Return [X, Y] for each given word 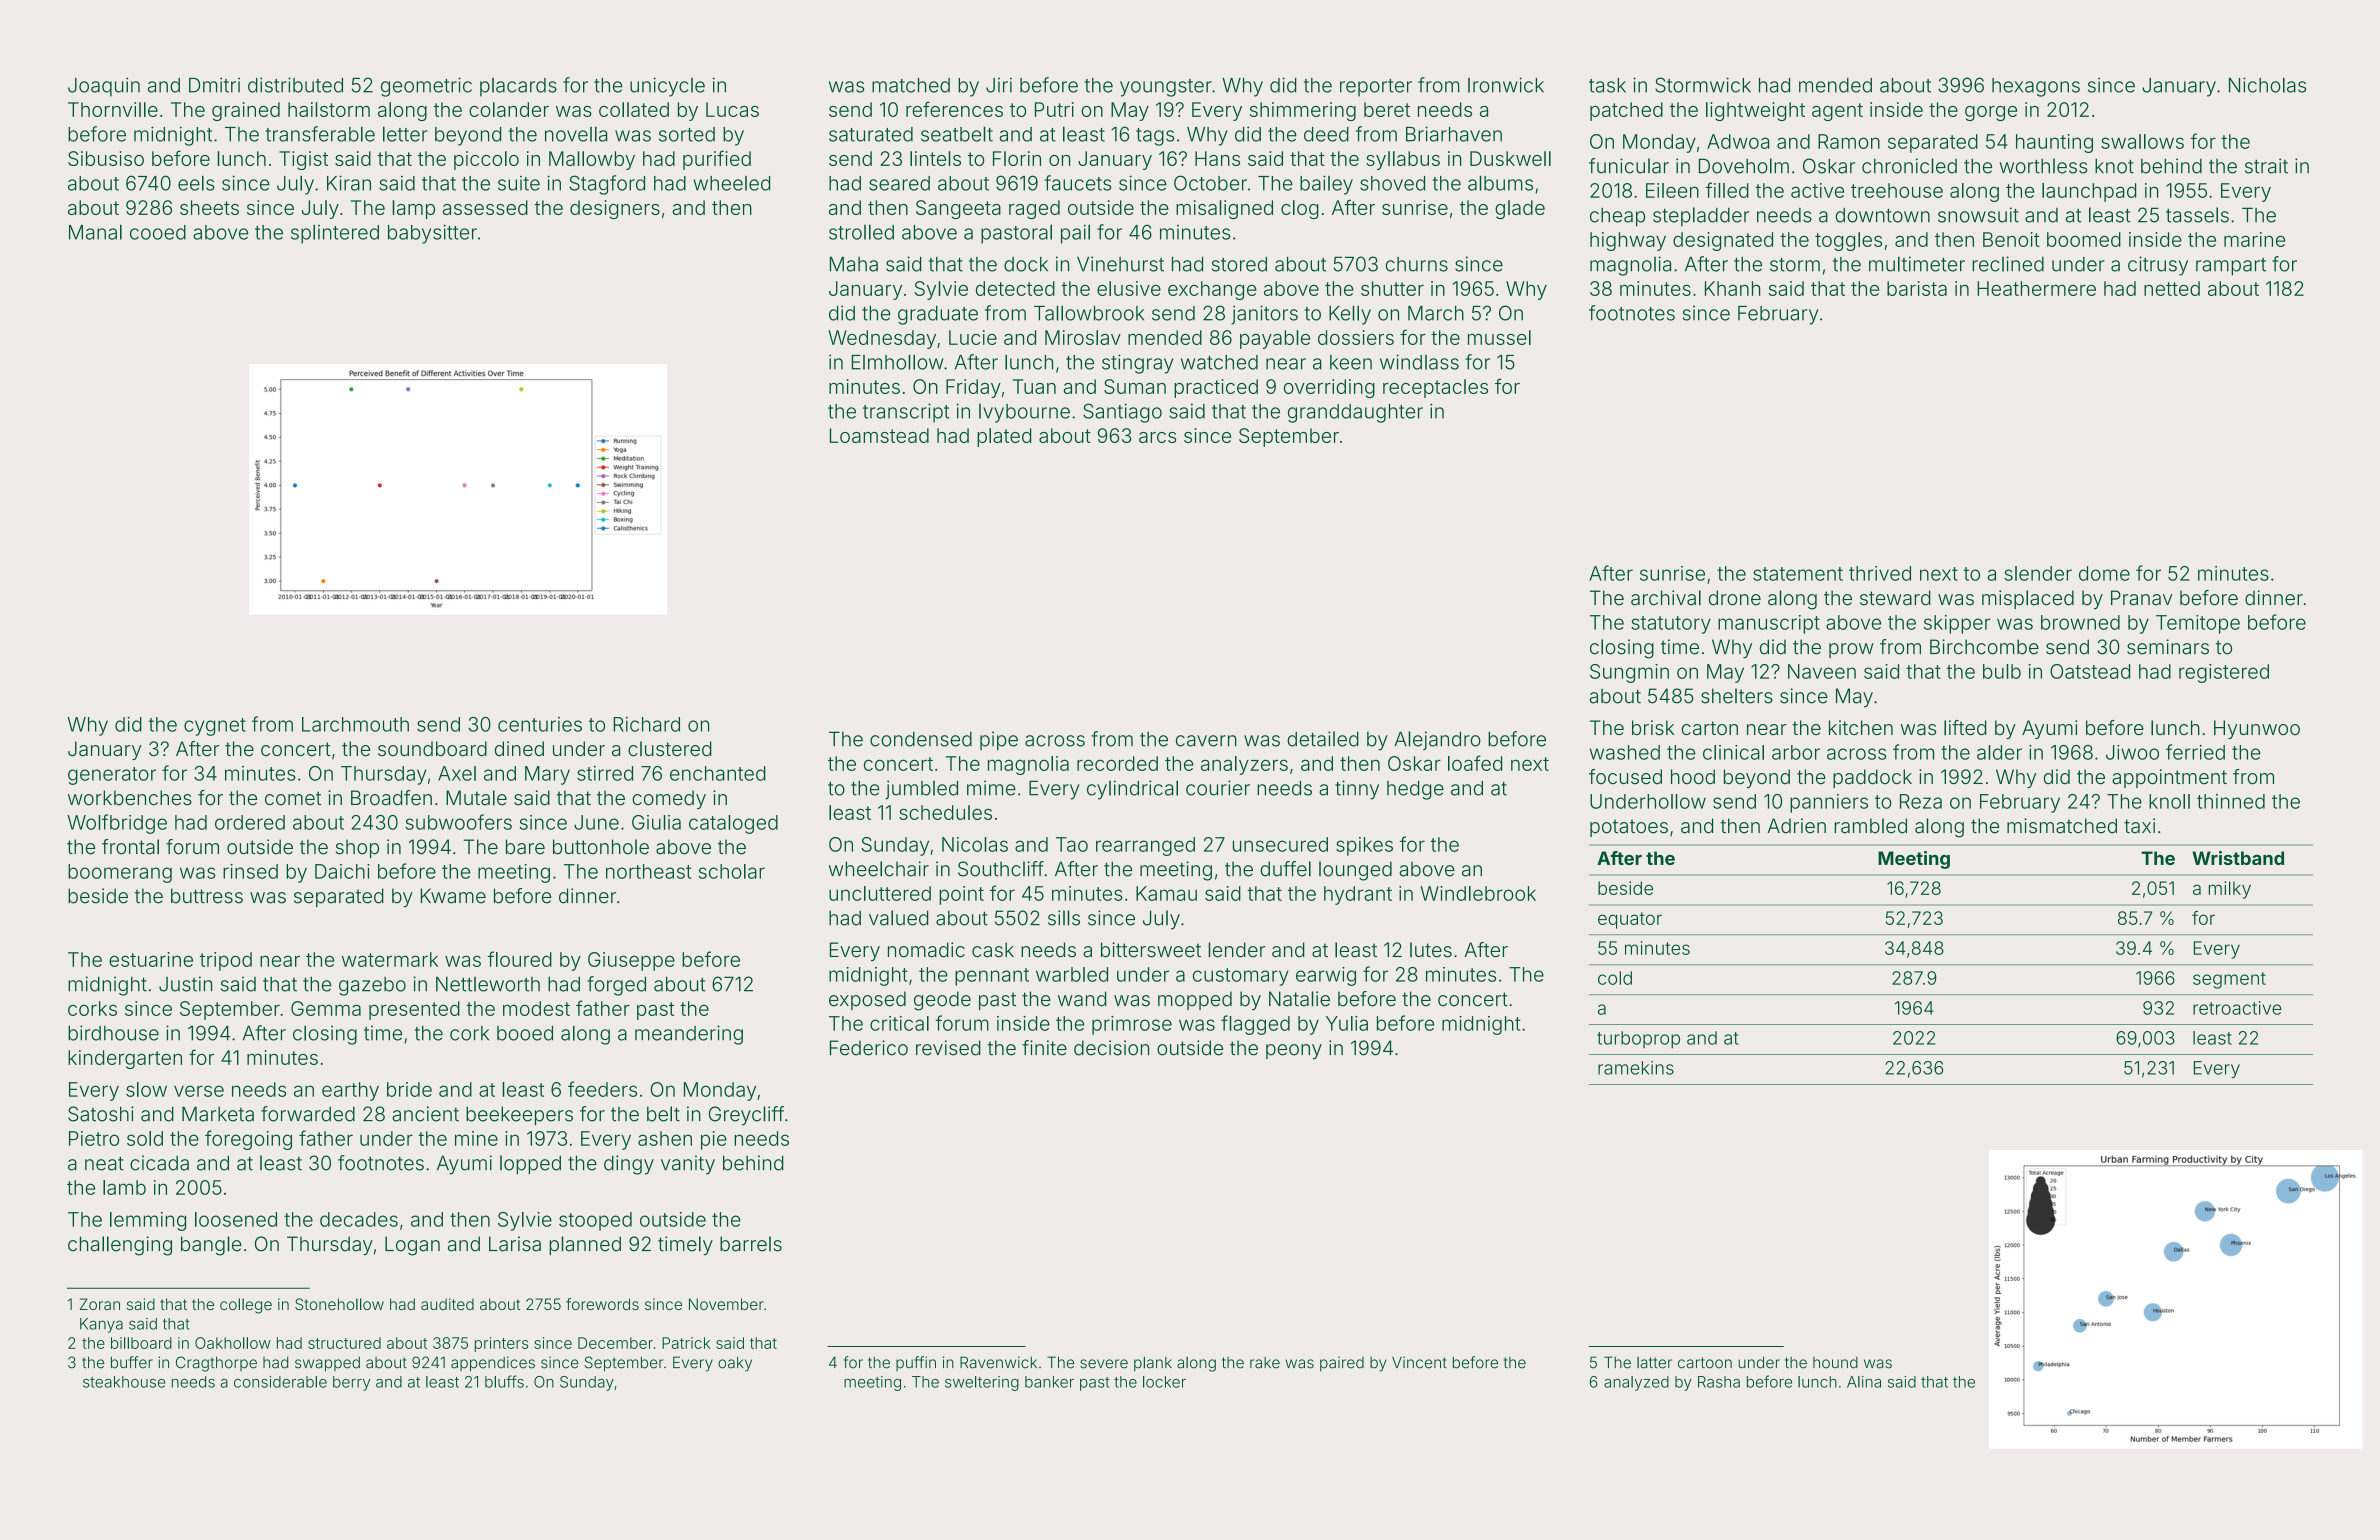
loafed [1475, 763]
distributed [295, 85]
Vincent [1419, 1362]
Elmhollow [897, 362]
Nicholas [2267, 85]
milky [2230, 890]
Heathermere [2036, 288]
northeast [649, 871]
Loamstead [879, 435]
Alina [1864, 1382]
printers [501, 1344]
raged [1034, 209]
